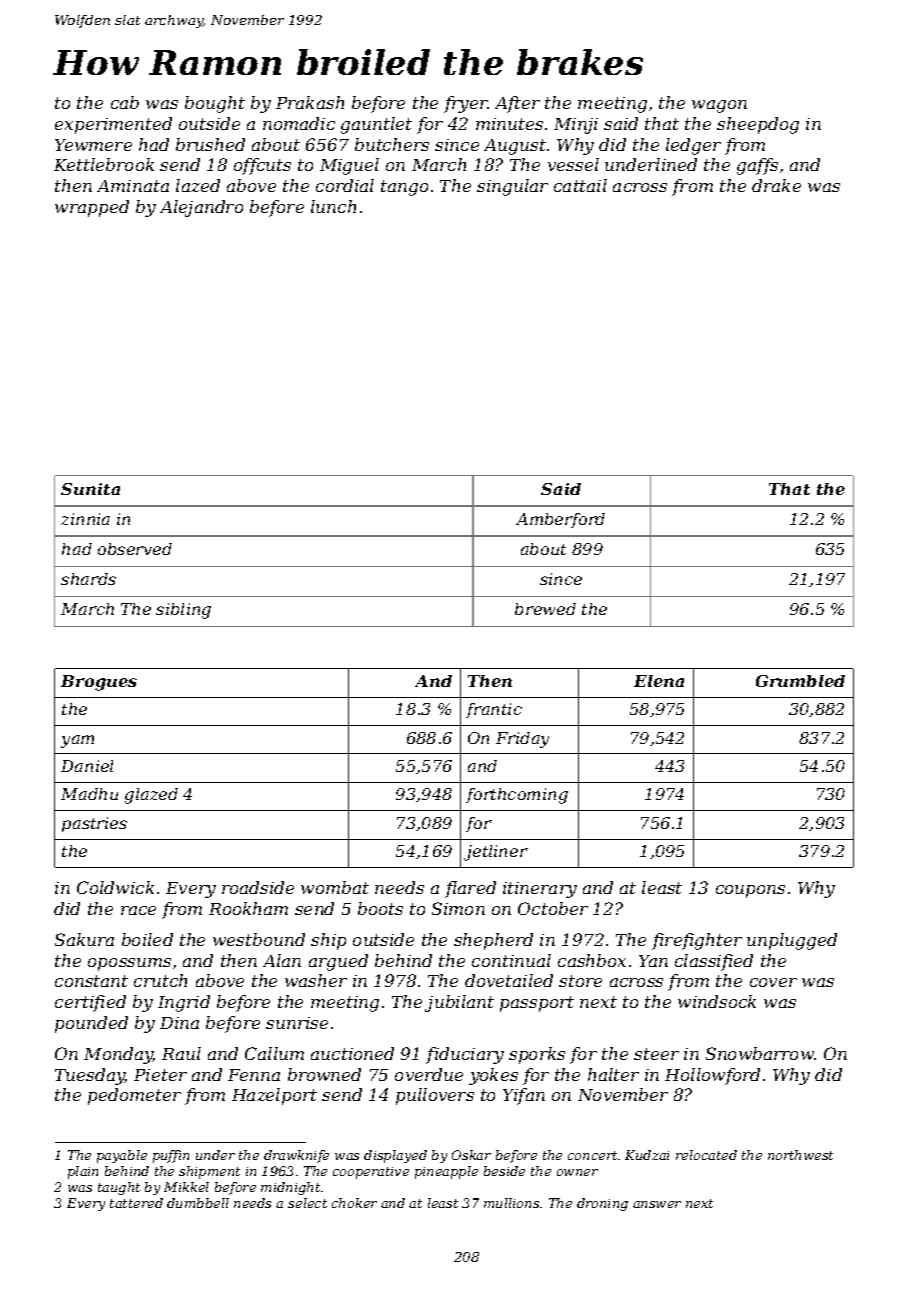 This document has height=1316, width=908. I want to click on Brogues, so click(99, 683).
